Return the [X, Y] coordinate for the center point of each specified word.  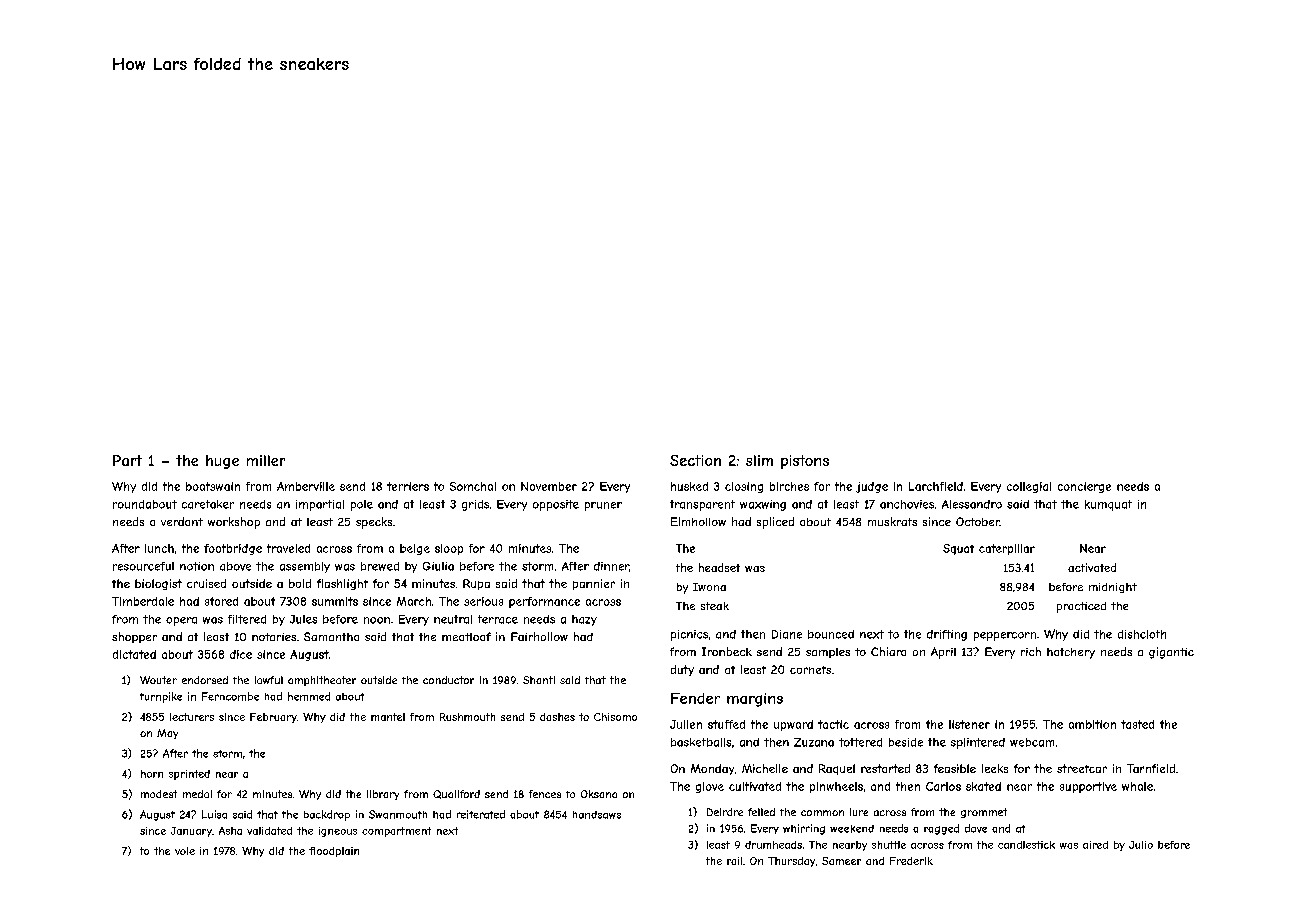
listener [969, 724]
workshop [234, 523]
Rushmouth [467, 717]
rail [734, 861]
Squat [958, 549]
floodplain [334, 852]
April [943, 653]
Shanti [539, 680]
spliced [775, 523]
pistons [805, 462]
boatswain [213, 486]
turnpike [161, 697]
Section [695, 460]
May [167, 734]
